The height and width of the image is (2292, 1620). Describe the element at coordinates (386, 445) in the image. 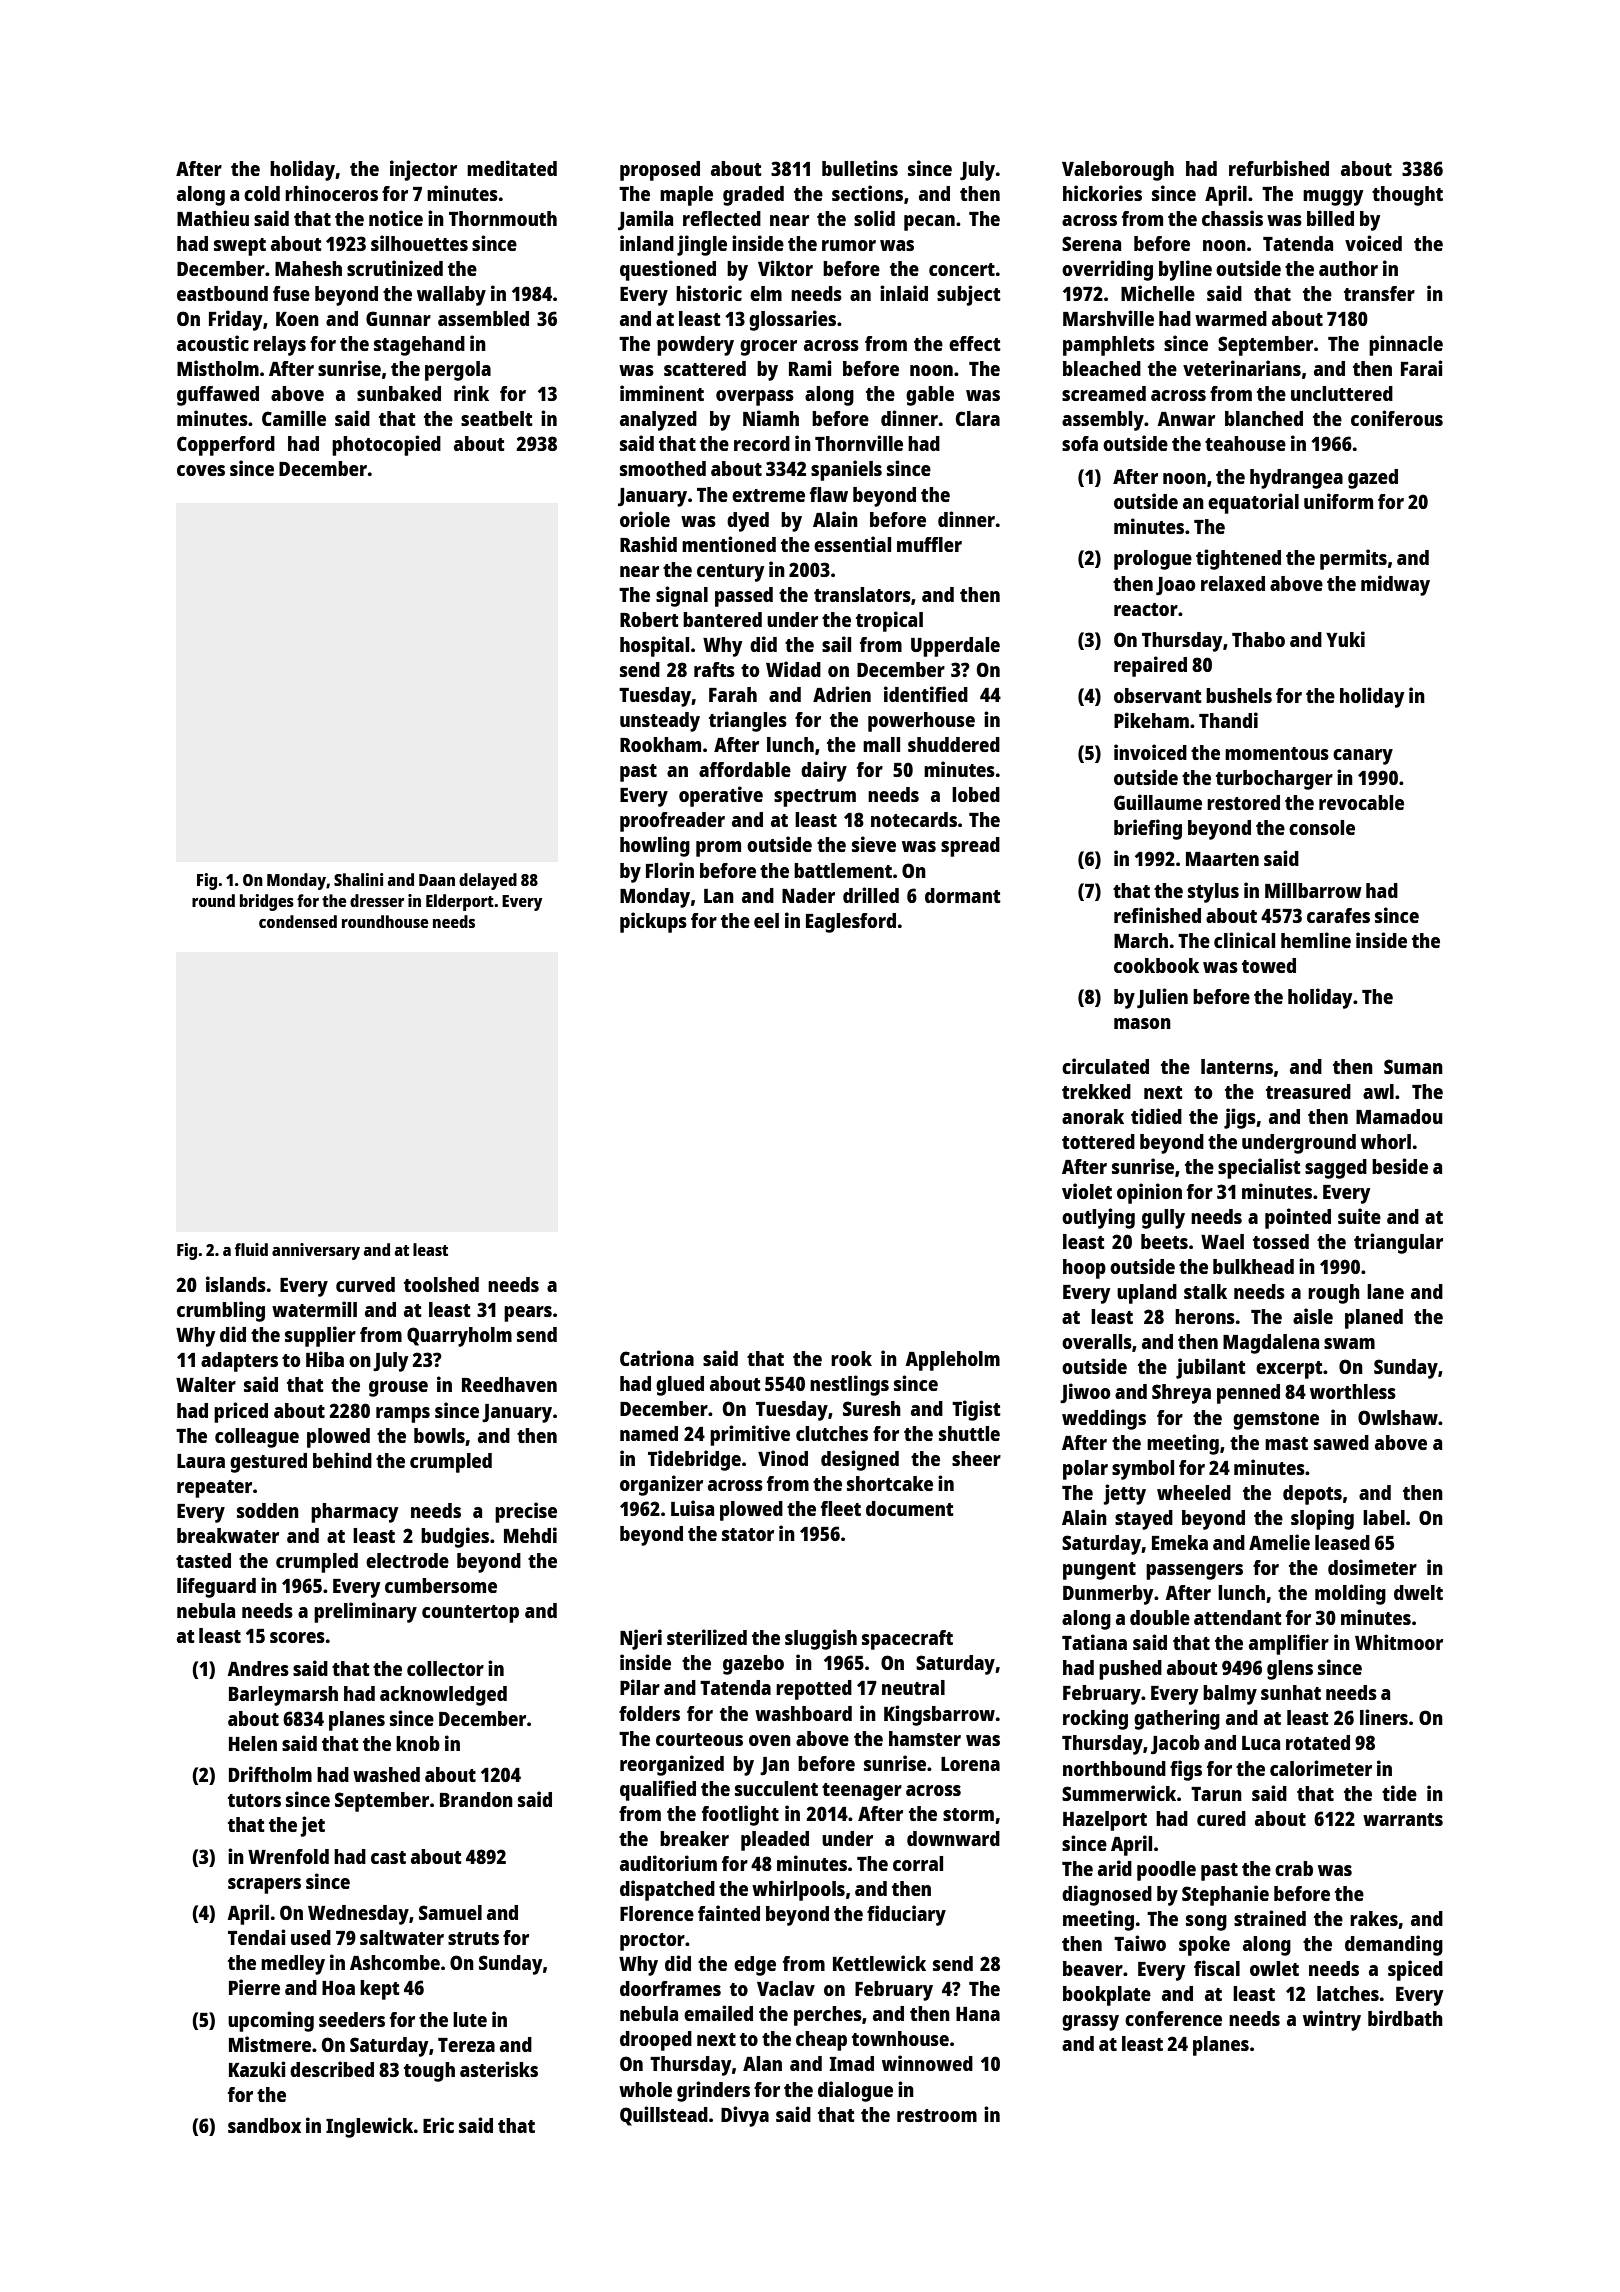

I see `photocopied` at that location.
